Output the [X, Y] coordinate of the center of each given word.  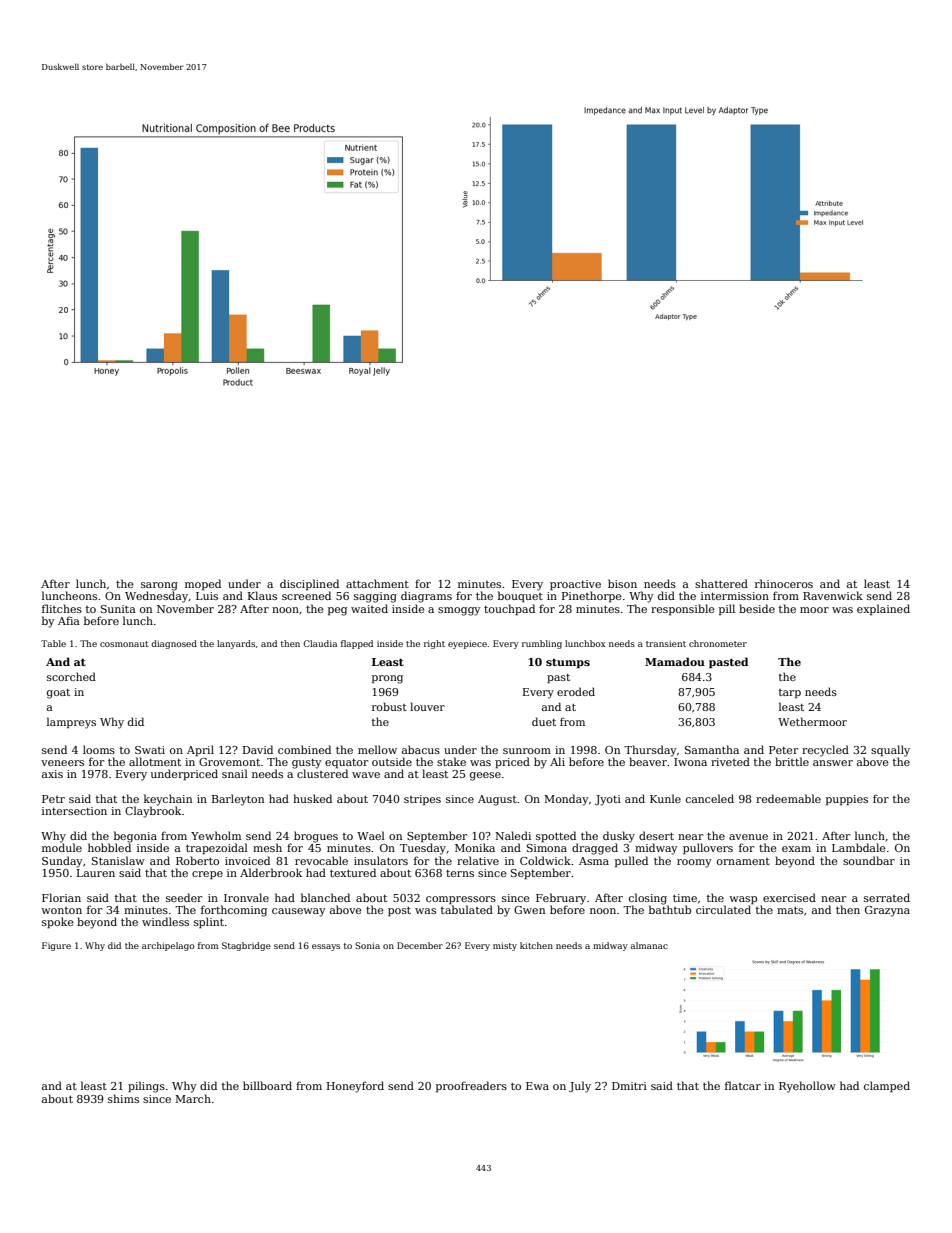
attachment [377, 583]
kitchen [536, 945]
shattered [721, 583]
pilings [146, 1087]
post [399, 911]
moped [203, 584]
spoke [58, 923]
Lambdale [859, 847]
